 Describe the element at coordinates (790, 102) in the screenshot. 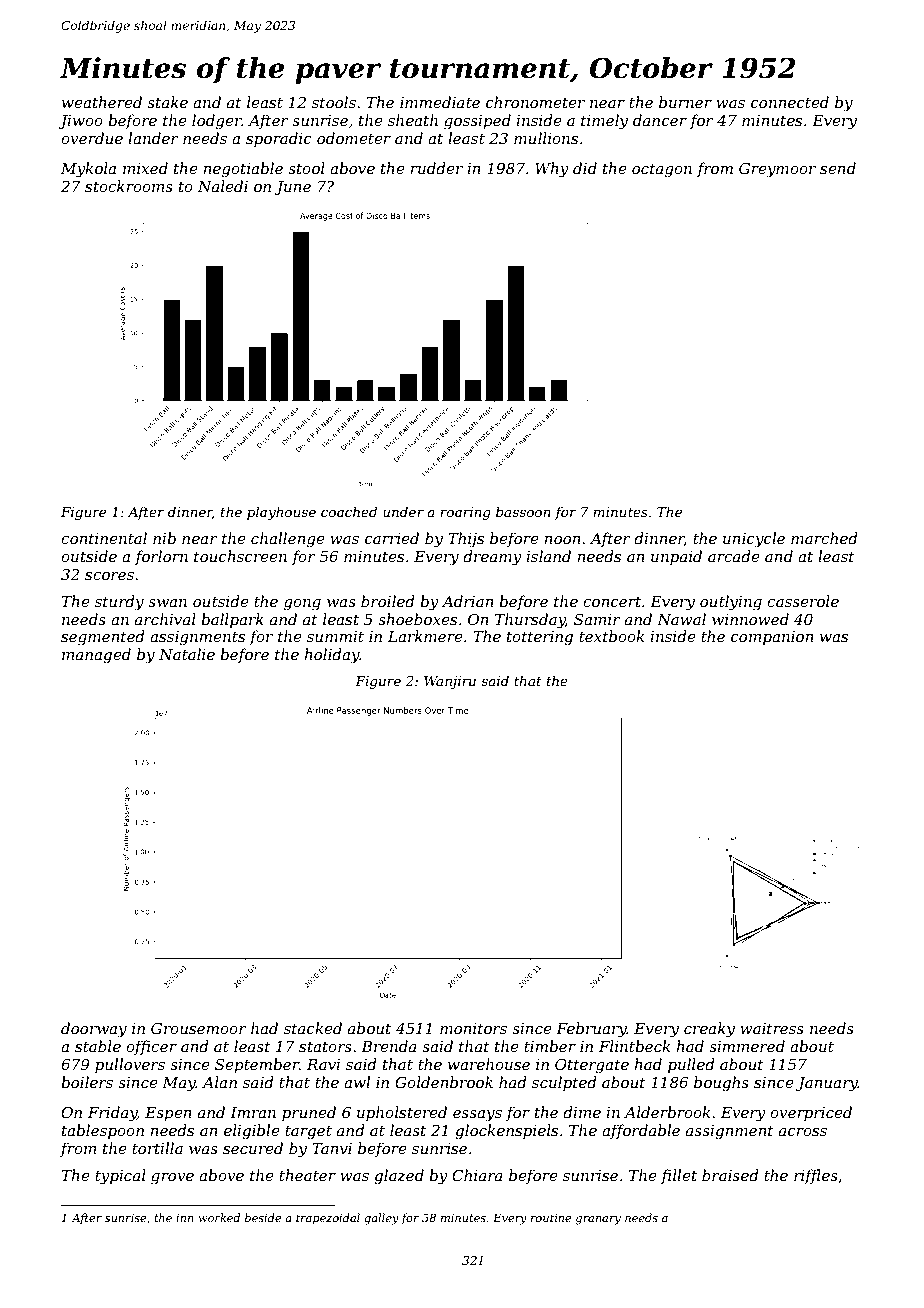

I see `connected` at that location.
